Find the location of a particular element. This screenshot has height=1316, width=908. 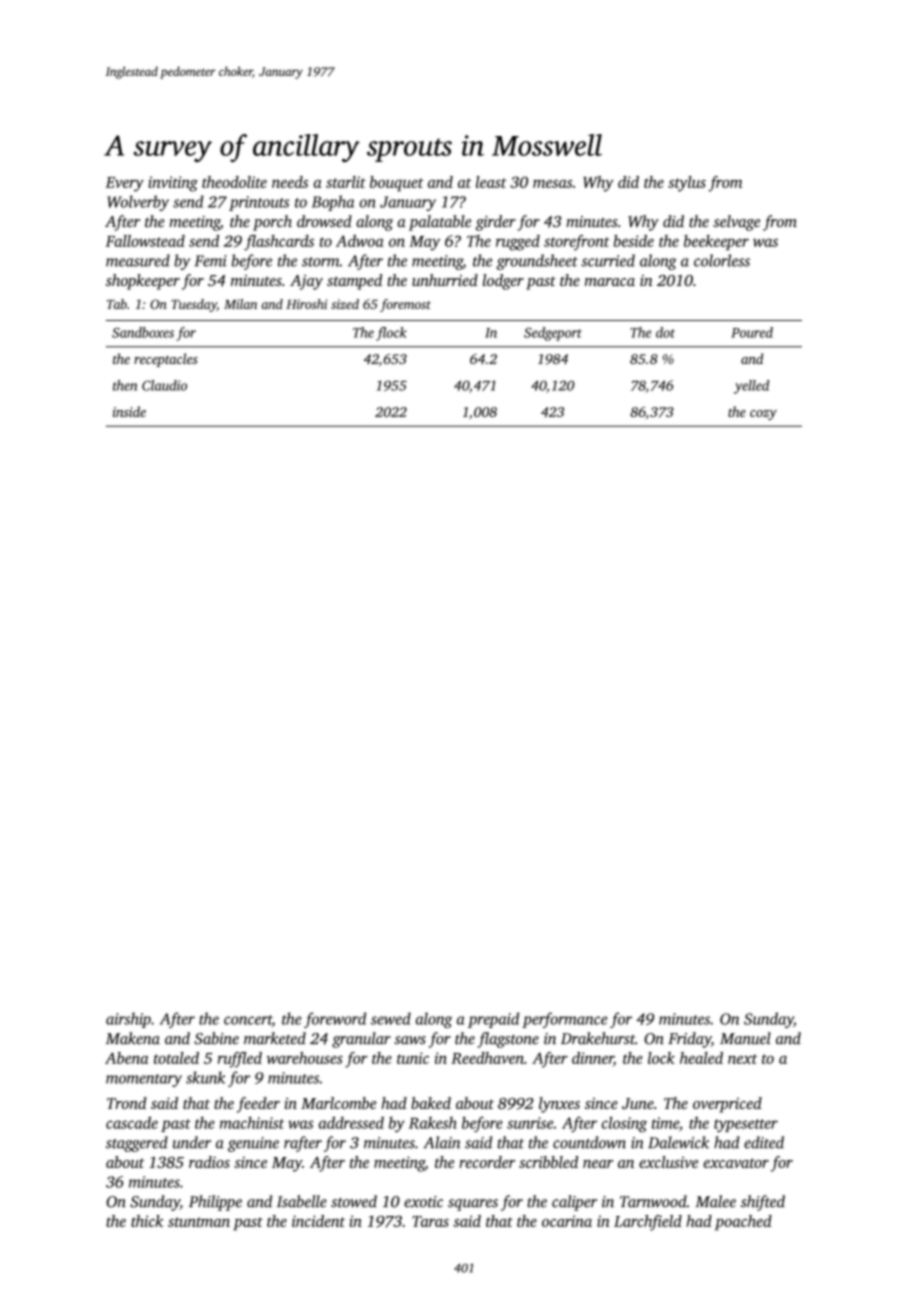

Taras is located at coordinates (430, 1221).
